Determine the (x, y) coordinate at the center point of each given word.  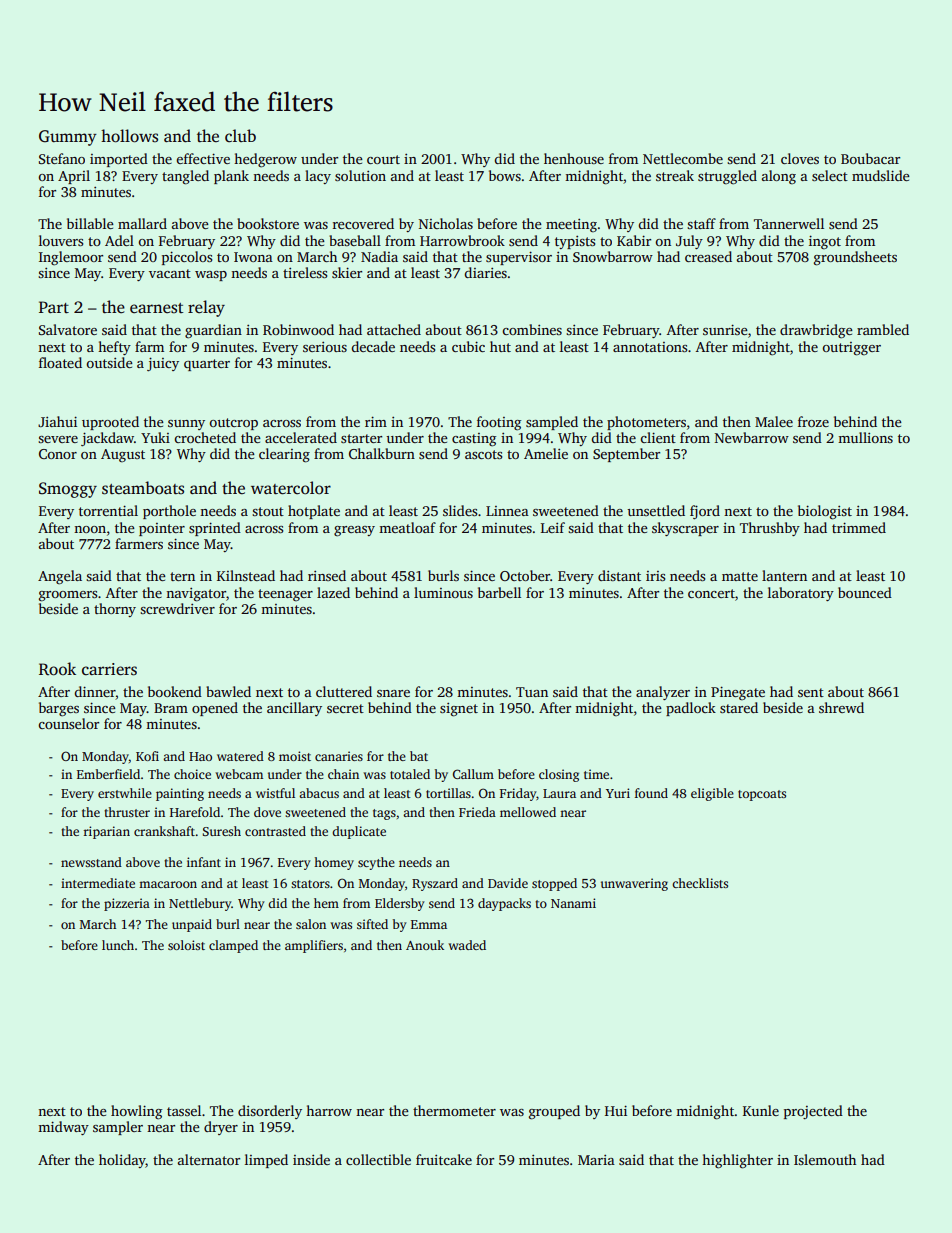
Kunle (761, 1110)
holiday (122, 1161)
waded (467, 945)
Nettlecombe (683, 158)
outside (109, 362)
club (240, 136)
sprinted (215, 529)
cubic (468, 346)
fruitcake (444, 1159)
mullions (865, 437)
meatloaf (407, 527)
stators (310, 884)
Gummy (68, 138)
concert (711, 593)
